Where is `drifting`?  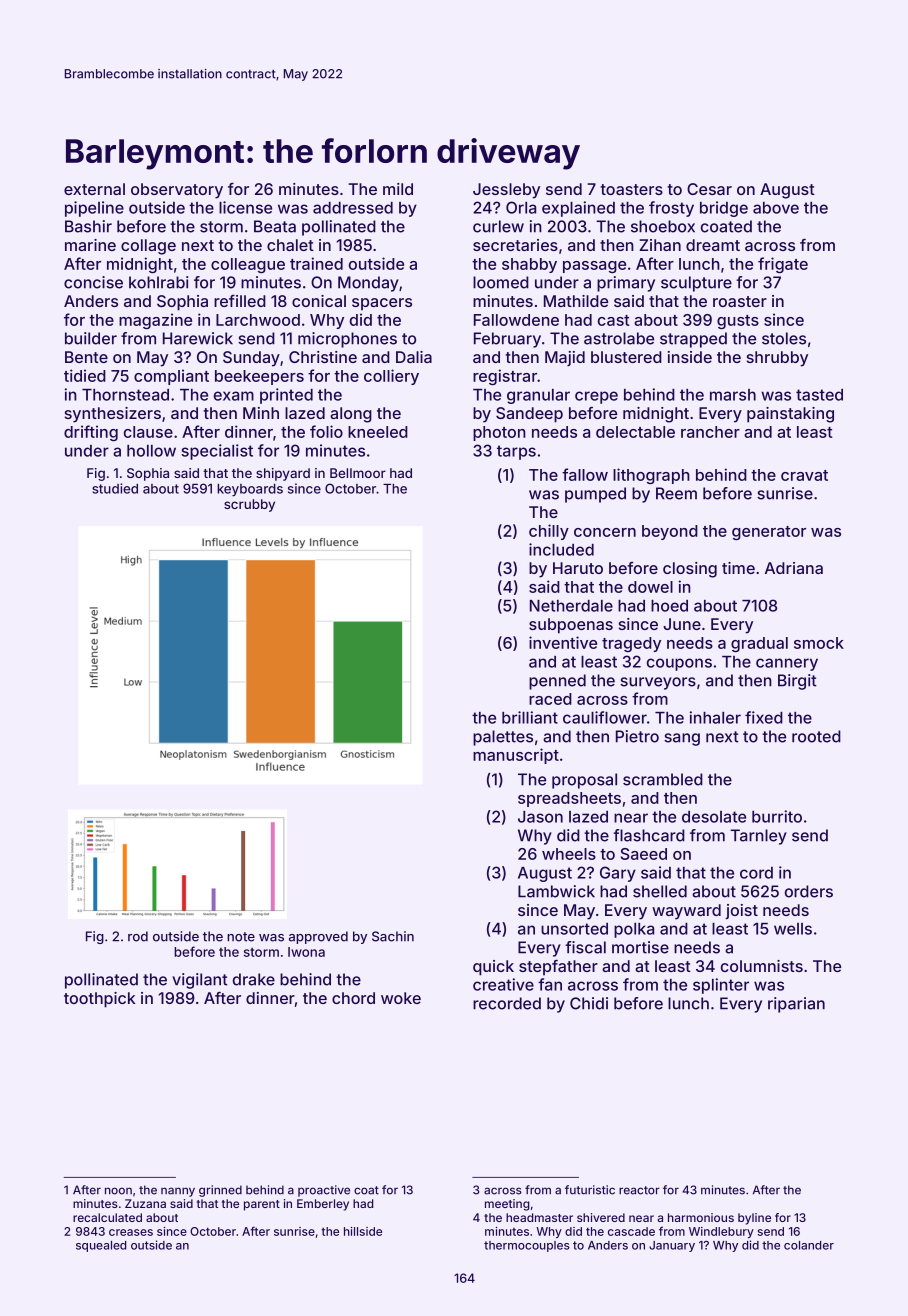
drifting is located at coordinates (91, 433).
